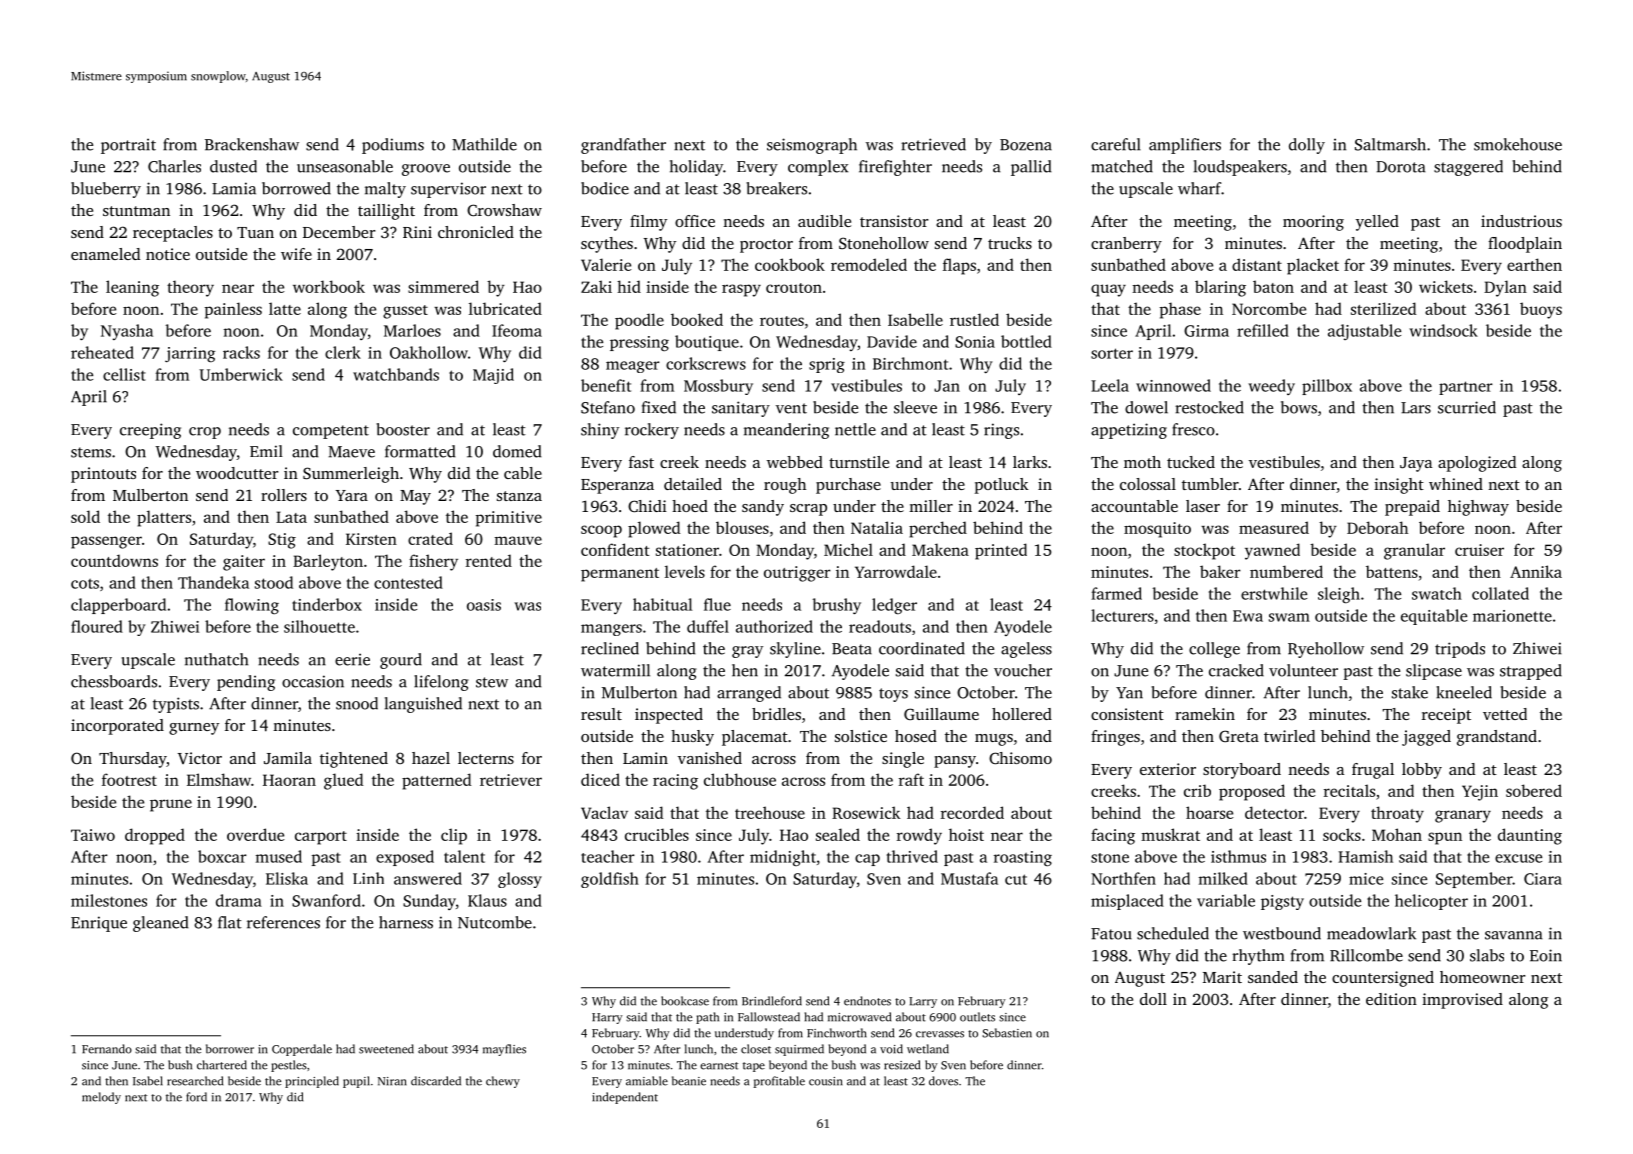 The height and width of the page is (1154, 1633). Describe the element at coordinates (106, 542) in the page. I see `passenger` at that location.
